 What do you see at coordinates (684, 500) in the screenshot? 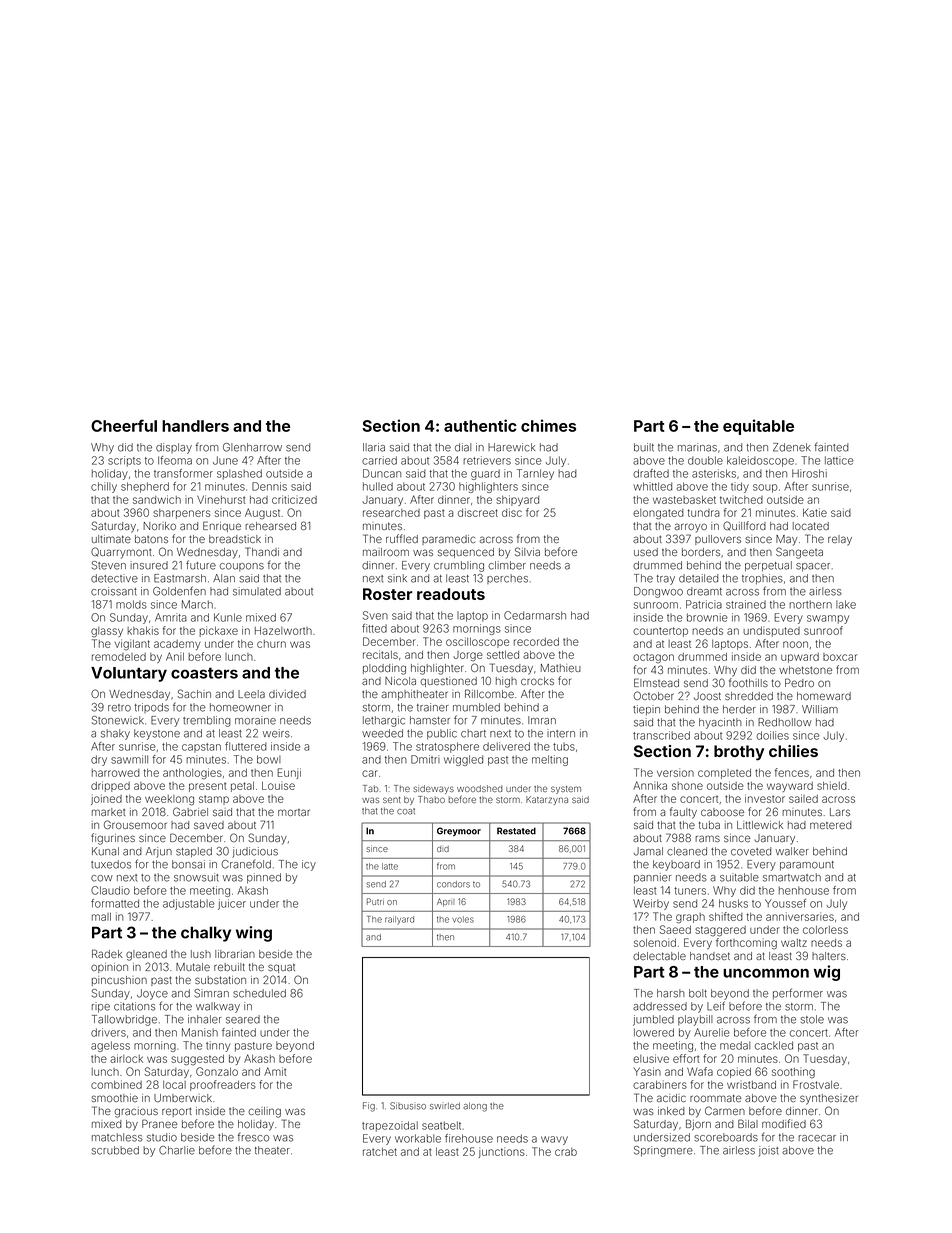
I see `wastebasket` at bounding box center [684, 500].
